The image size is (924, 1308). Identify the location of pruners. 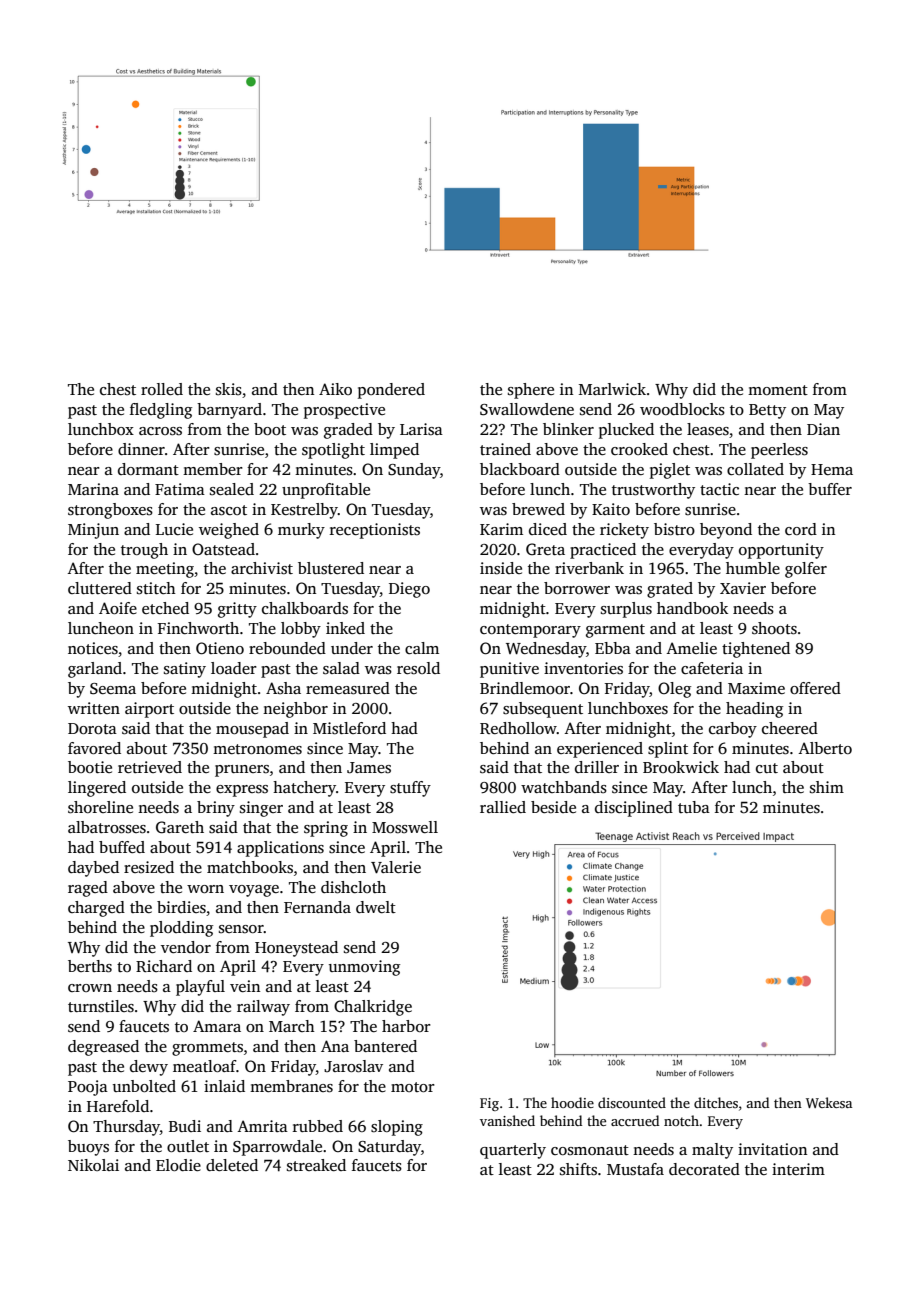
(242, 771).
